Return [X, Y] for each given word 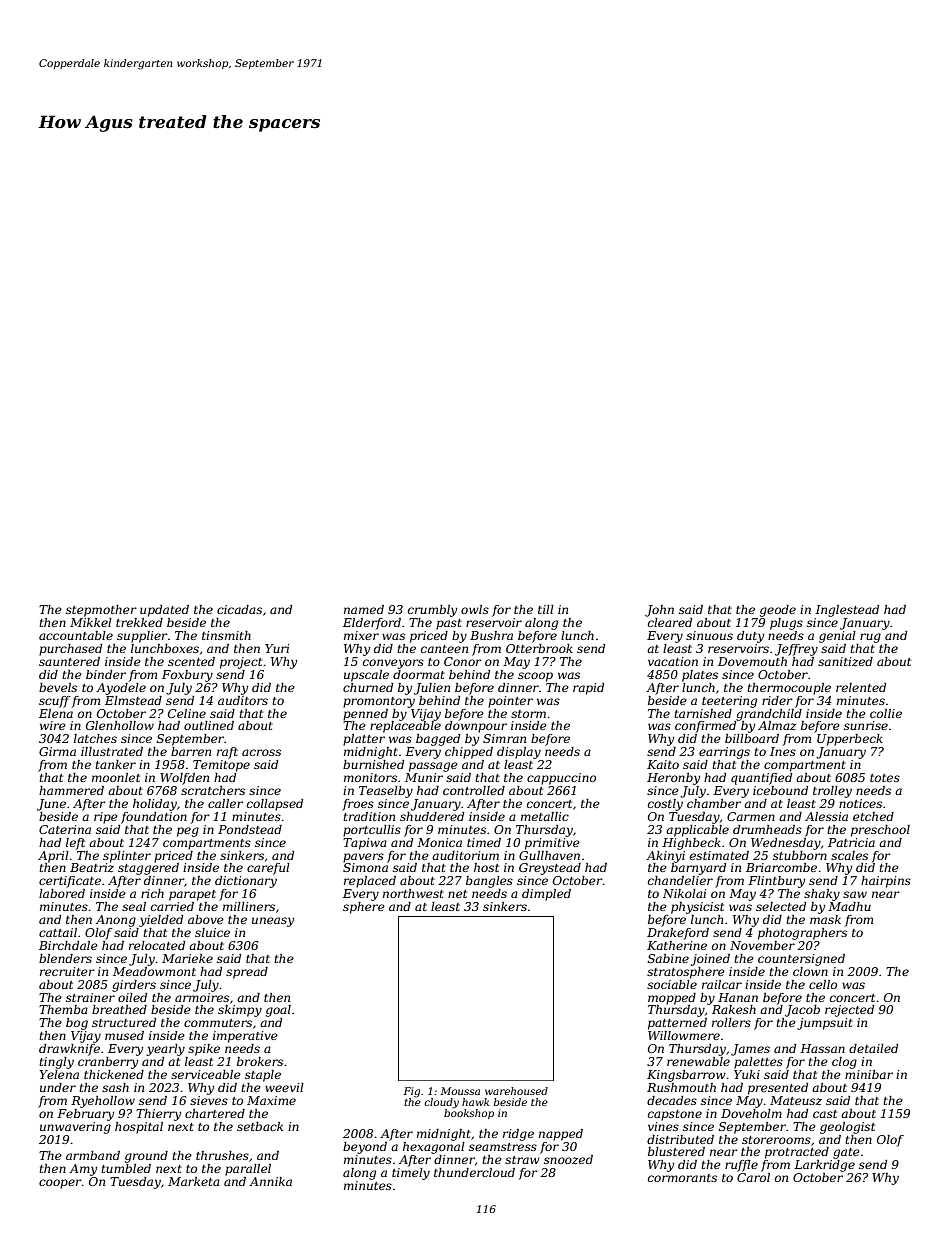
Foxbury [187, 676]
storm [528, 714]
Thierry [158, 1115]
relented [861, 687]
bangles [489, 882]
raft [227, 753]
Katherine [677, 945]
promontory [379, 702]
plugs [786, 624]
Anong [116, 921]
